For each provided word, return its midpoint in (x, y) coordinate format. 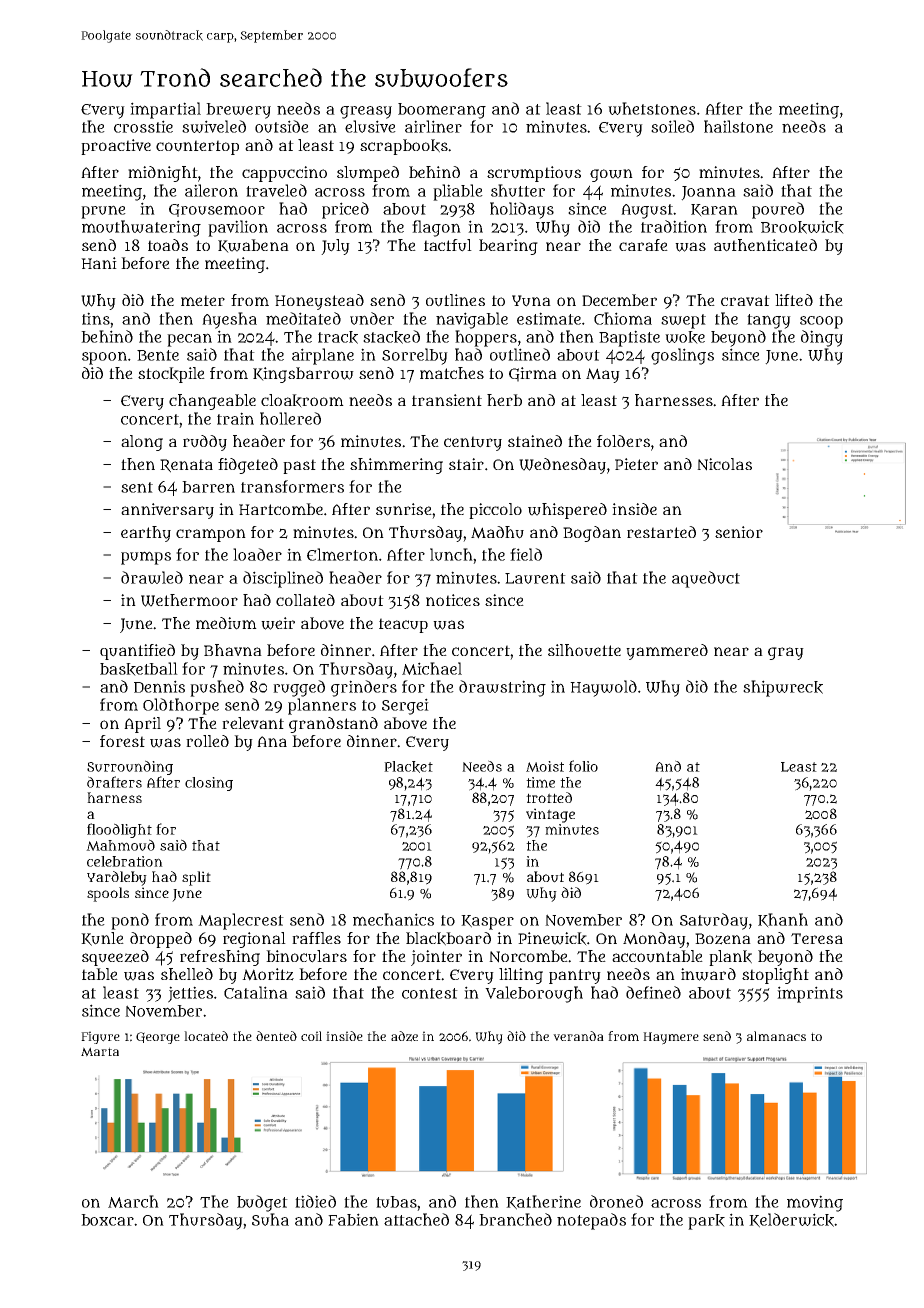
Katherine (543, 1202)
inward (708, 974)
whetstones (652, 108)
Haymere (671, 1038)
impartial (165, 110)
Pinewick (552, 939)
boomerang (442, 111)
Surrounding (130, 767)
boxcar (107, 1220)
